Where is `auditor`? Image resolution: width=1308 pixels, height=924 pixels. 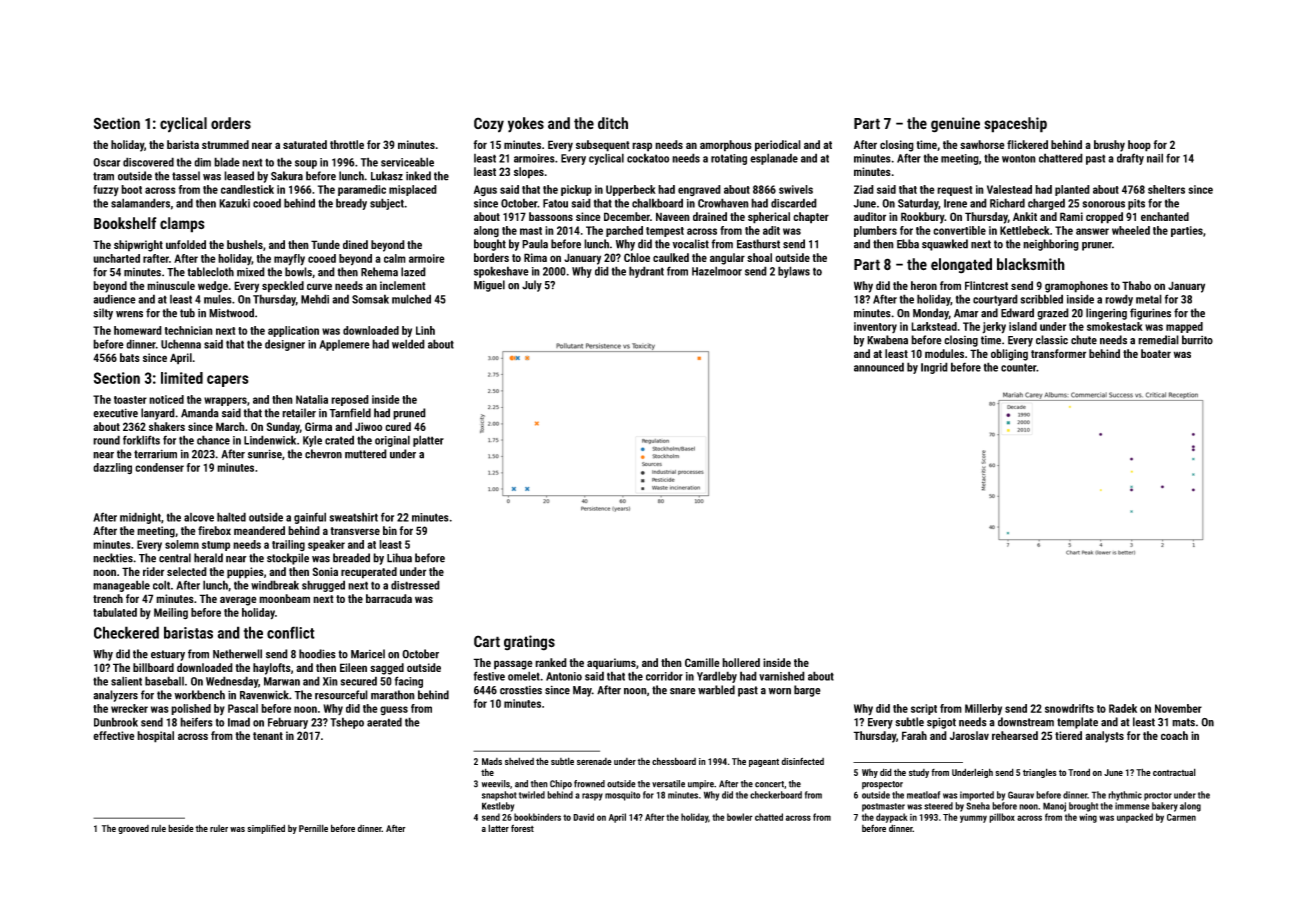
auditor is located at coordinates (870, 216).
